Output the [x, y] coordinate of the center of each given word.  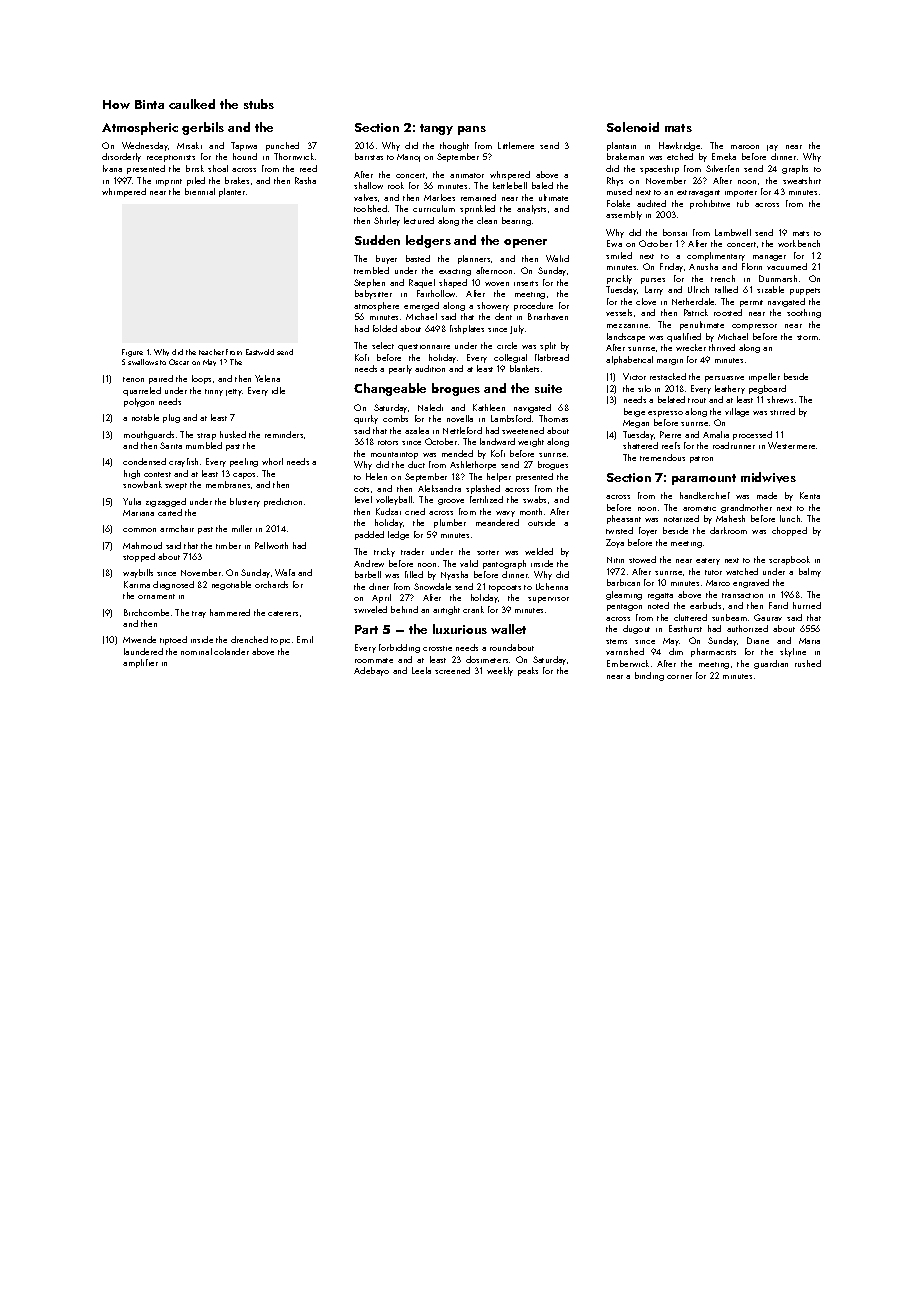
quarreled [142, 391]
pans [472, 130]
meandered [497, 522]
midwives [768, 477]
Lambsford [511, 418]
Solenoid [633, 127]
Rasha [305, 180]
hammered [230, 612]
